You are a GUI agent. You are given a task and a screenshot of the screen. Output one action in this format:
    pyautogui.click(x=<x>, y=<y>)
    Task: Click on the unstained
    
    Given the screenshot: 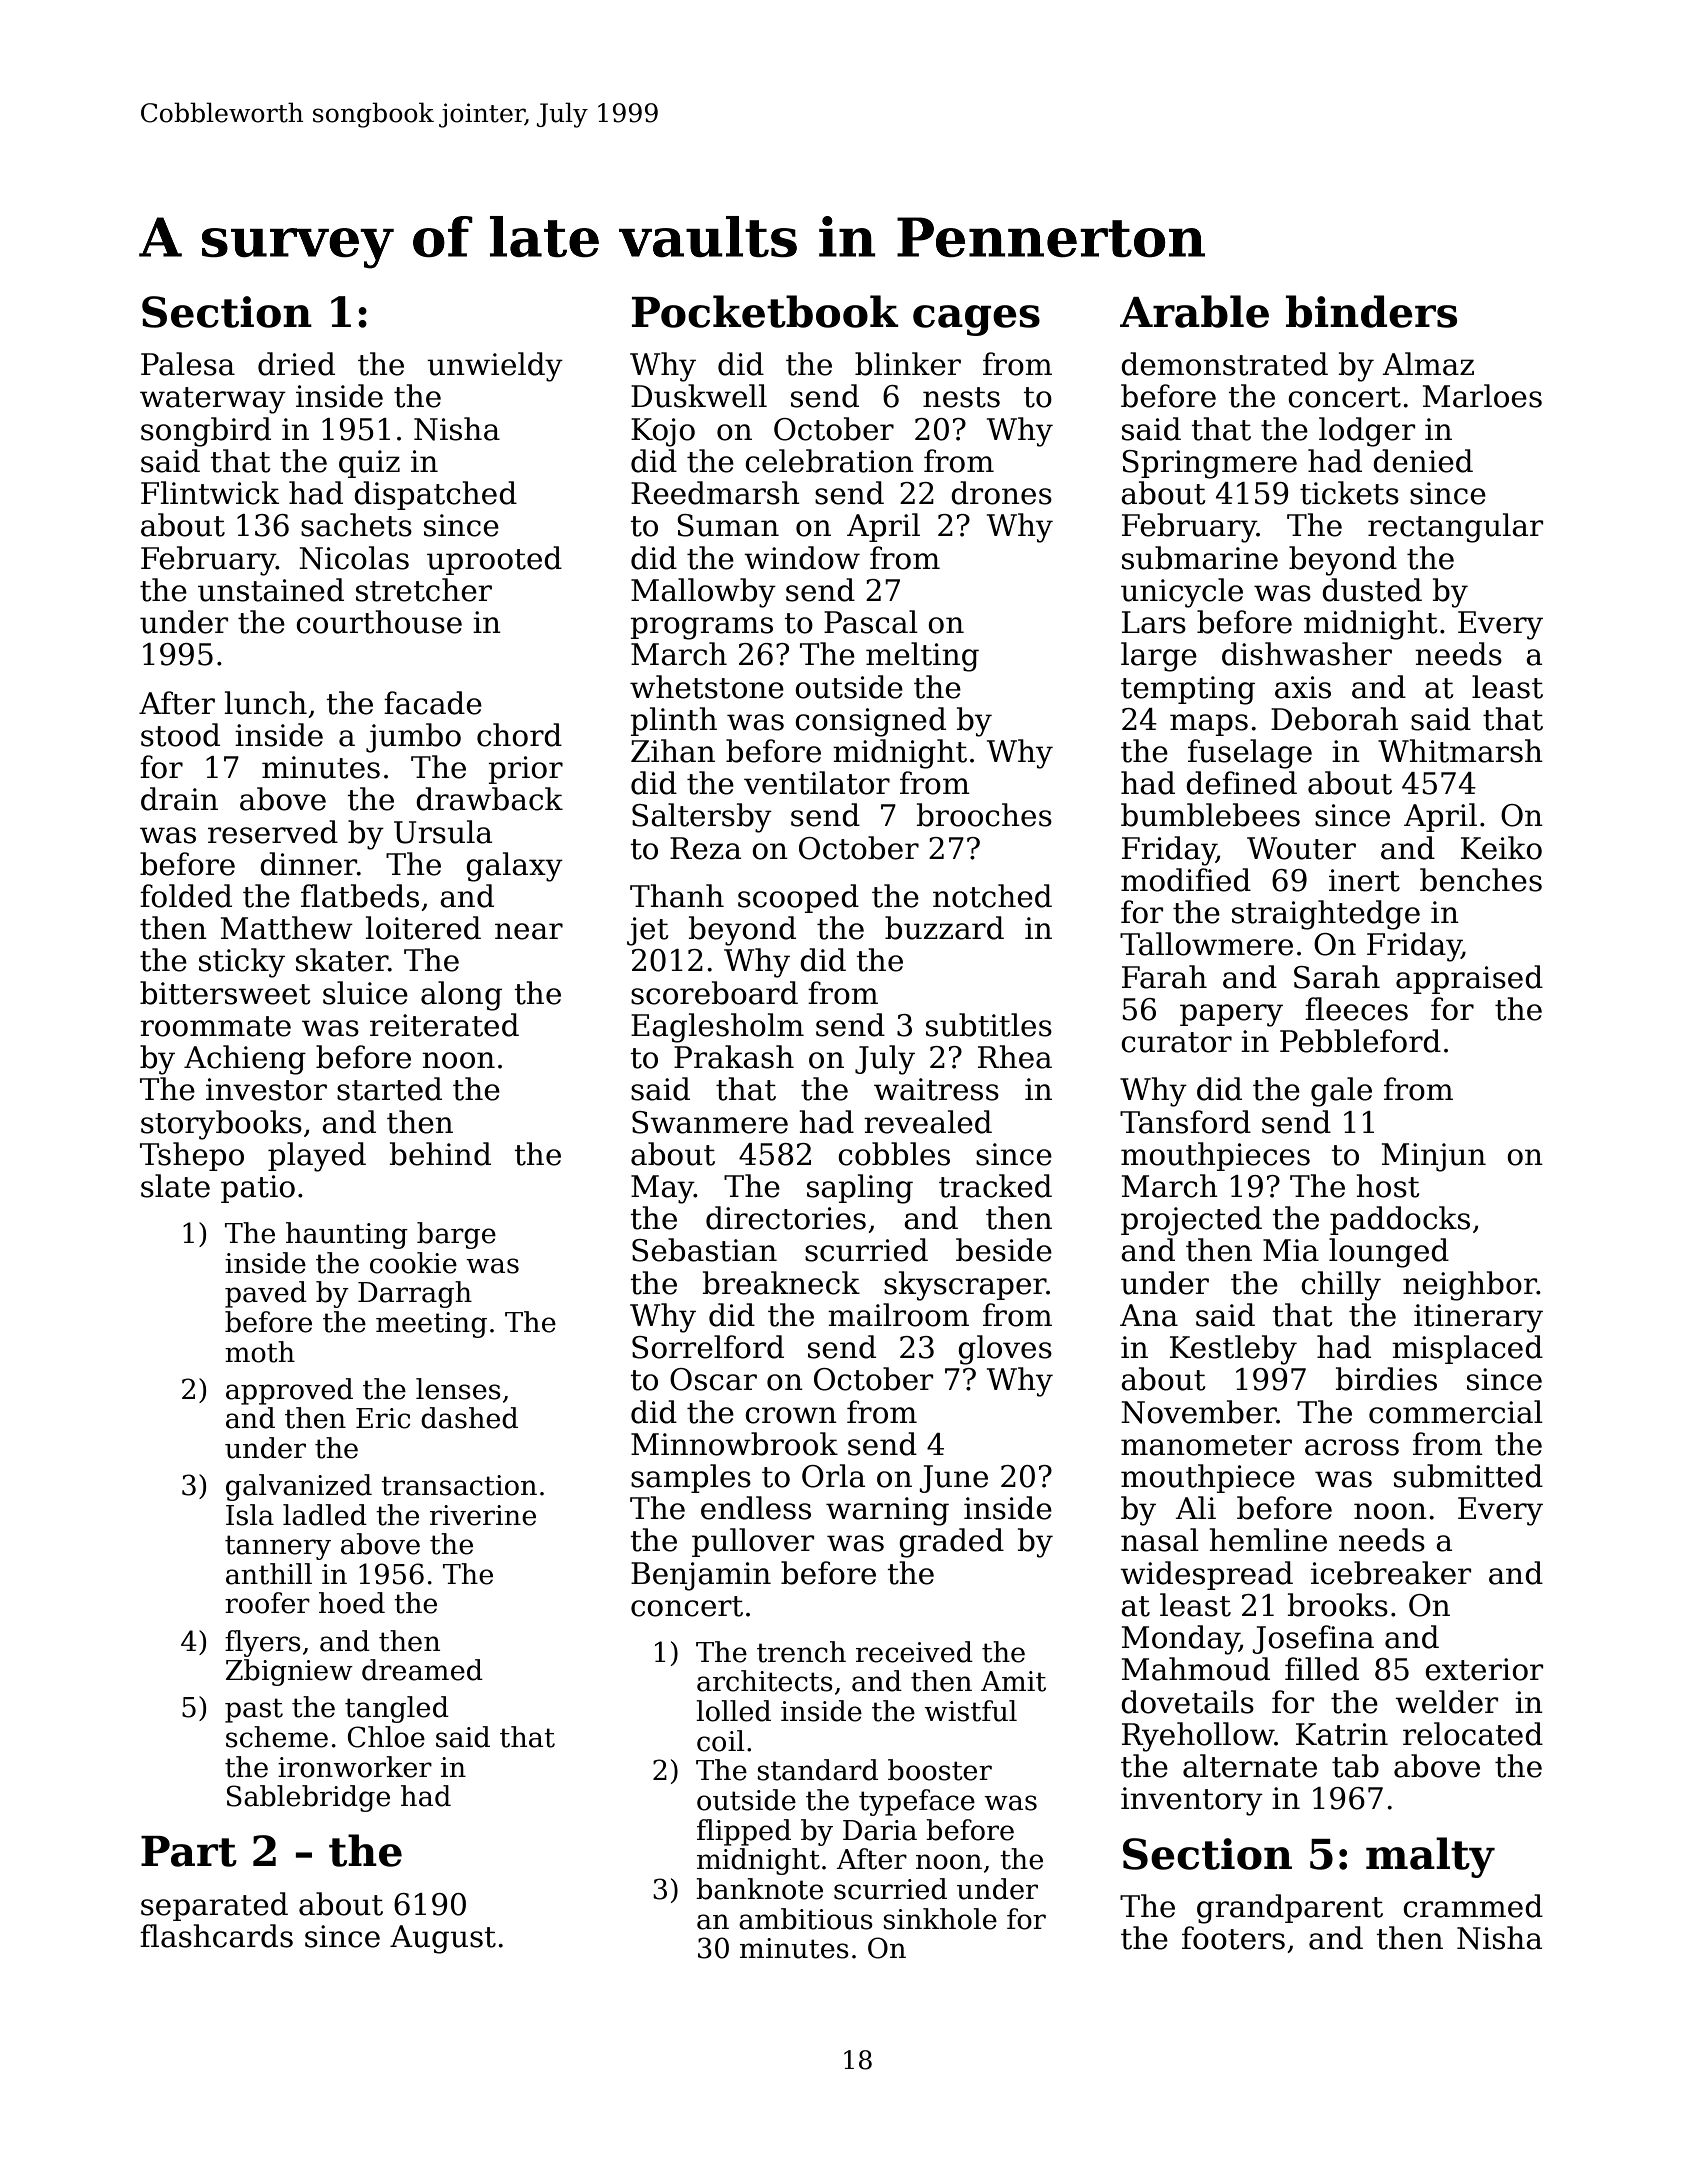 What is the action you would take?
    pyautogui.click(x=271, y=590)
